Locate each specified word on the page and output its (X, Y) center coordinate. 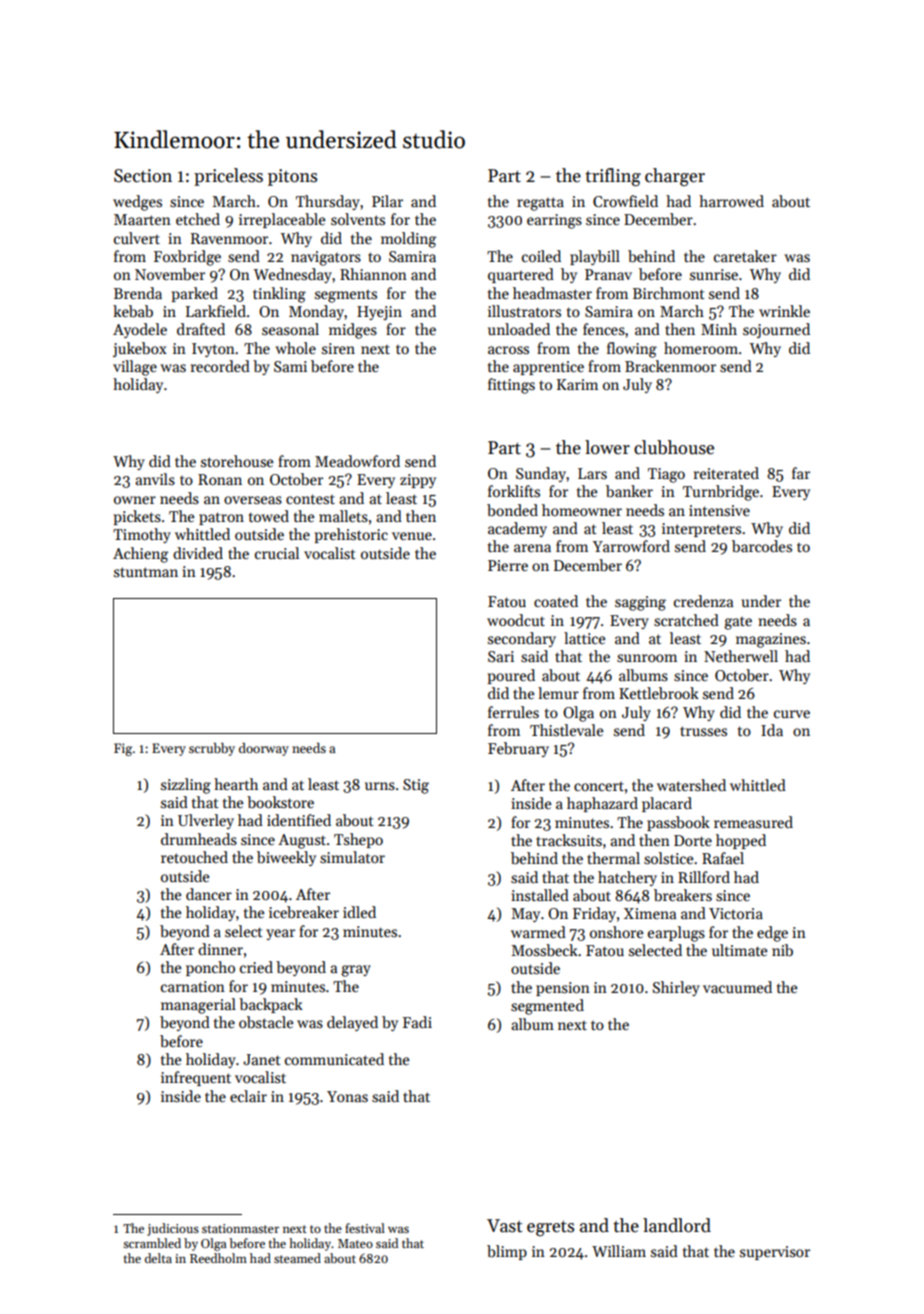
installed (540, 895)
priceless (228, 177)
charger (675, 177)
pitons (292, 177)
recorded (220, 366)
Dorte (693, 840)
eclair (248, 1096)
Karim (577, 384)
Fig (123, 749)
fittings (511, 386)
